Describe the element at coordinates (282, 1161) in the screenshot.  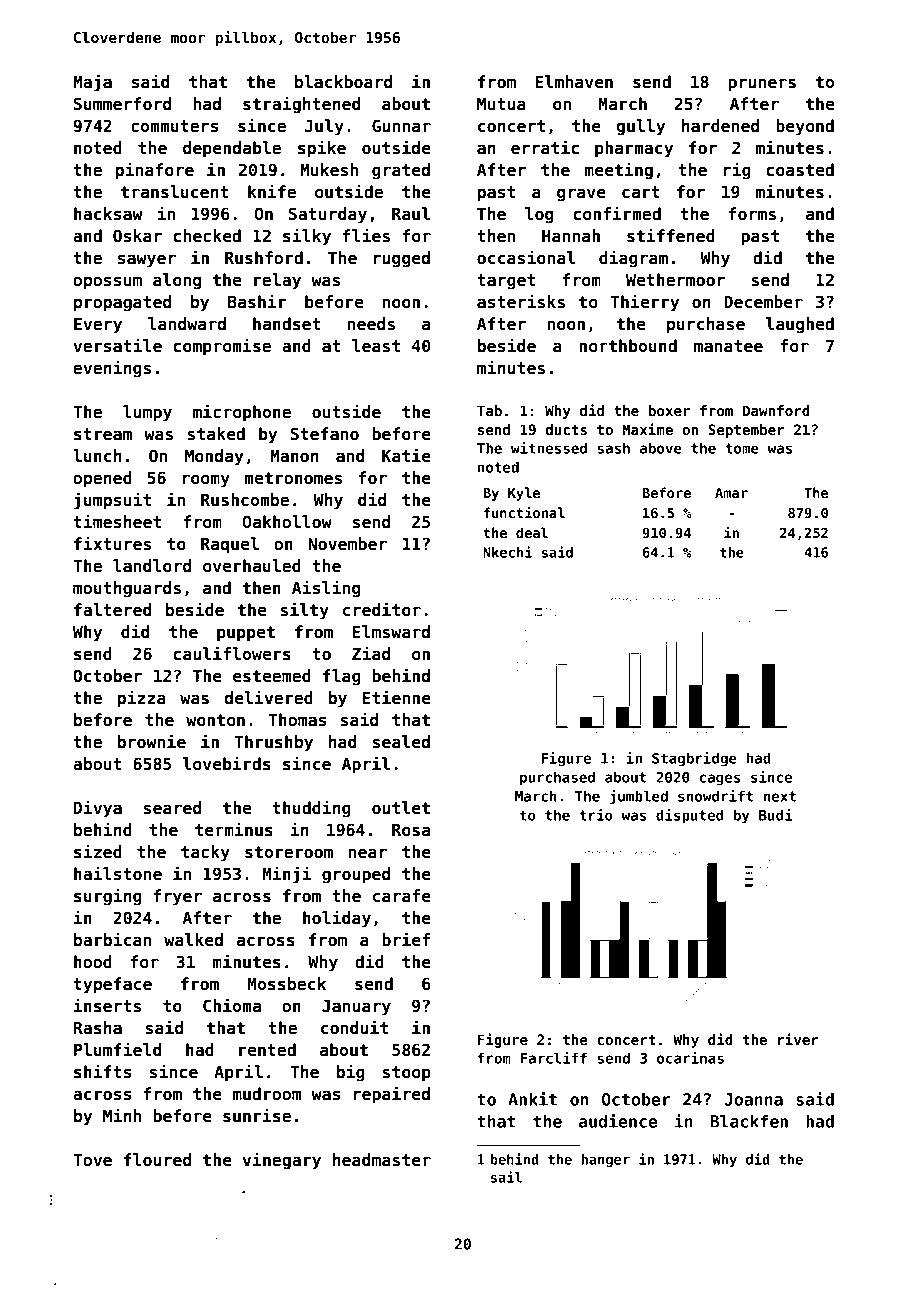
I see `vinegary` at that location.
